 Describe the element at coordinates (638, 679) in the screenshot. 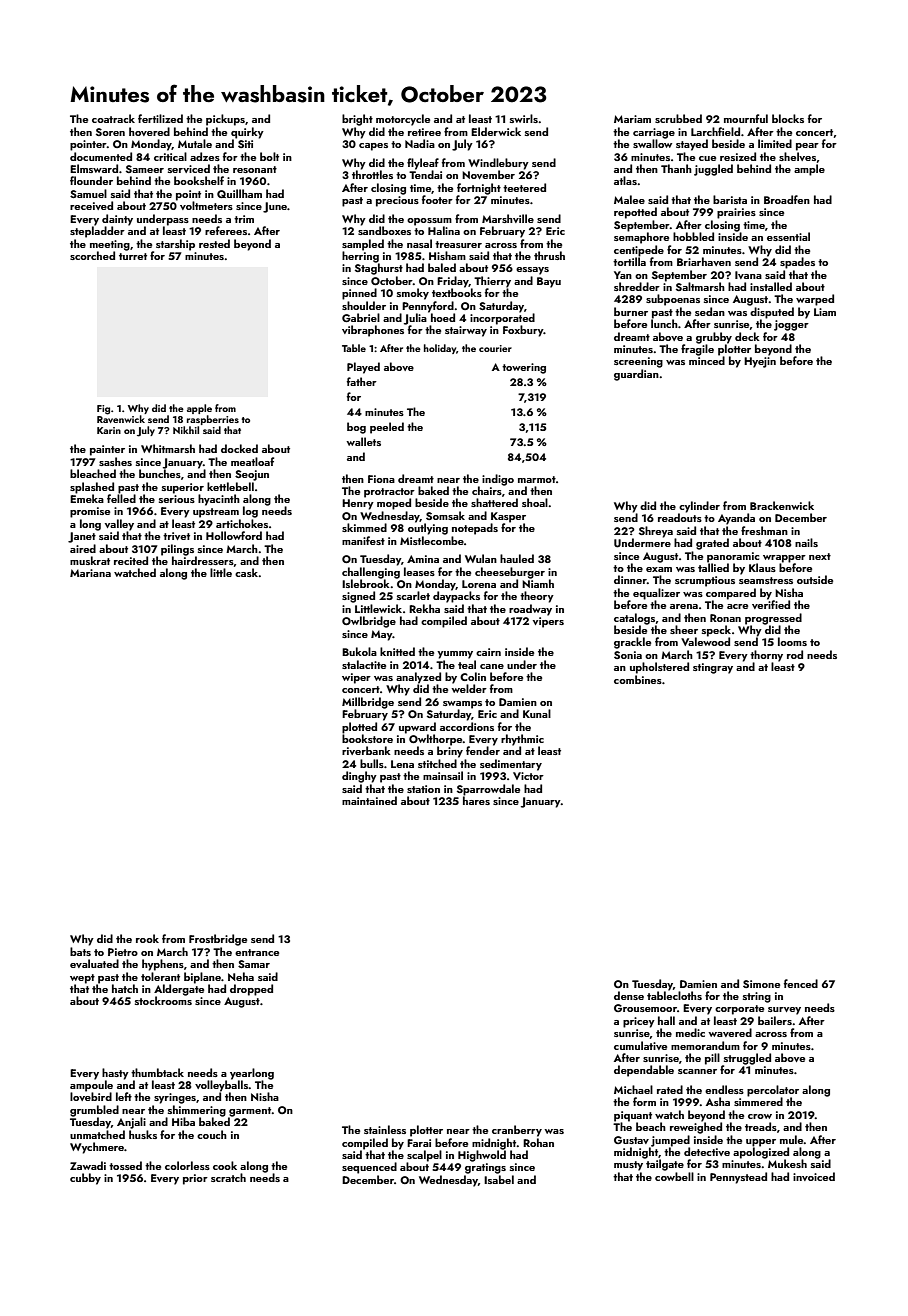

I see `combines` at that location.
